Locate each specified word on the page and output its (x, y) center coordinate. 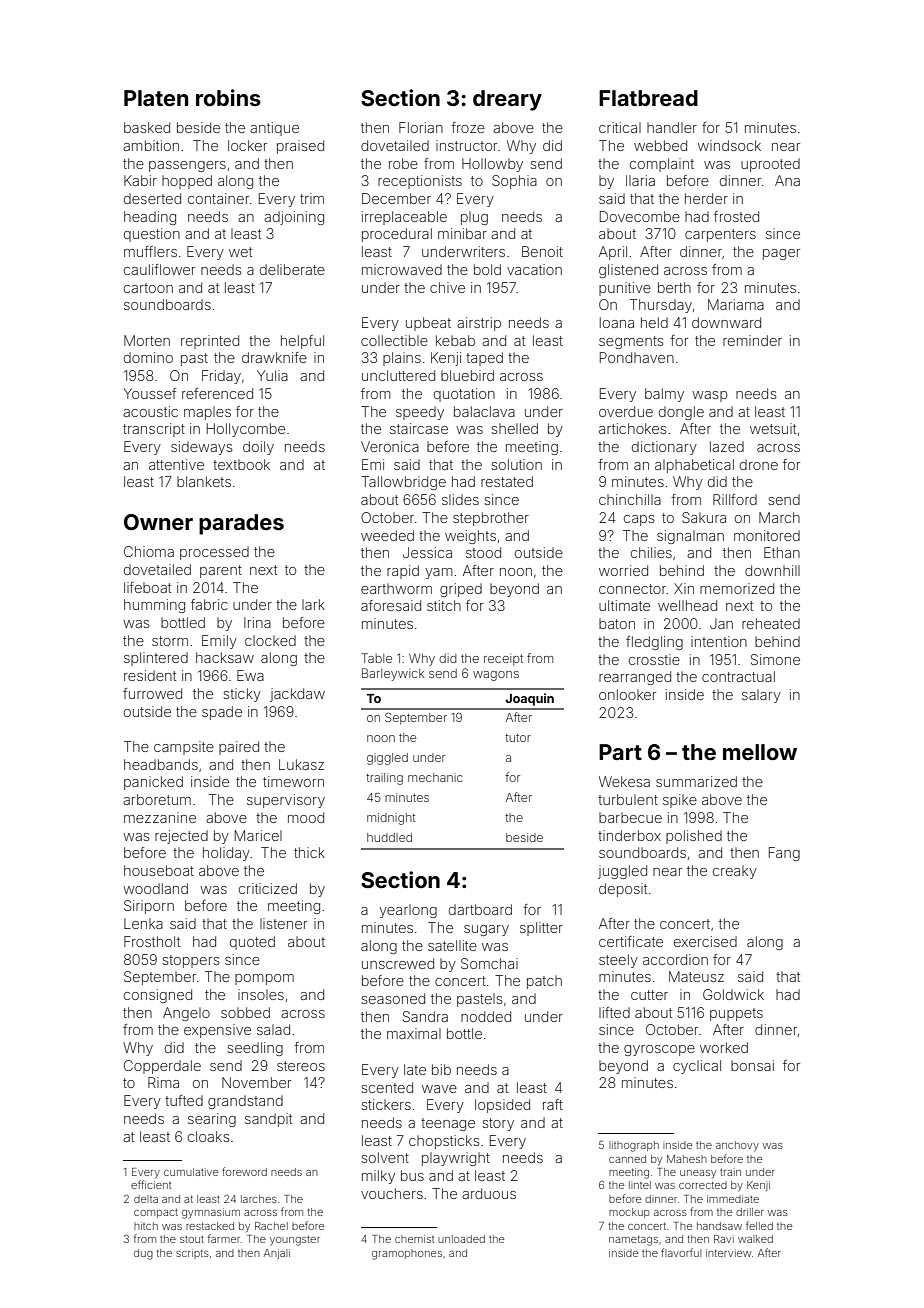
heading (150, 218)
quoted (252, 943)
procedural (397, 235)
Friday (221, 377)
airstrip (479, 324)
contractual (738, 676)
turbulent (628, 799)
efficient (151, 1184)
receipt (503, 660)
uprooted (770, 165)
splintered (156, 659)
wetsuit (773, 428)
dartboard (480, 909)
